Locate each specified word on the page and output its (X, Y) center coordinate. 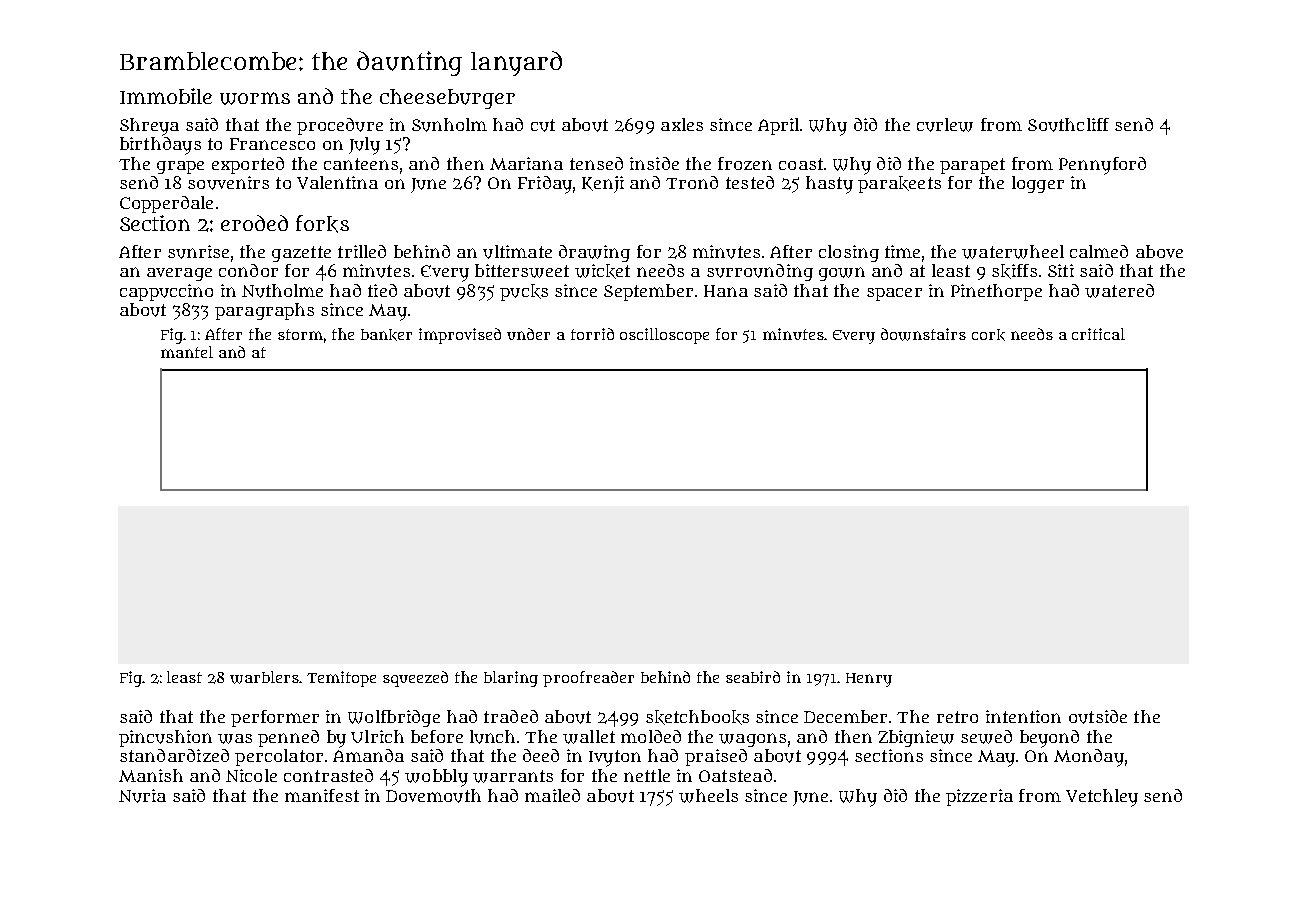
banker (386, 335)
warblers (264, 677)
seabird (753, 677)
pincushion (165, 738)
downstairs (923, 334)
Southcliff (1068, 125)
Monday (1089, 758)
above (1159, 251)
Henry (869, 680)
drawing (594, 253)
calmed (1099, 251)
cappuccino (166, 292)
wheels (708, 796)
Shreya (149, 127)
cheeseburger (447, 99)
